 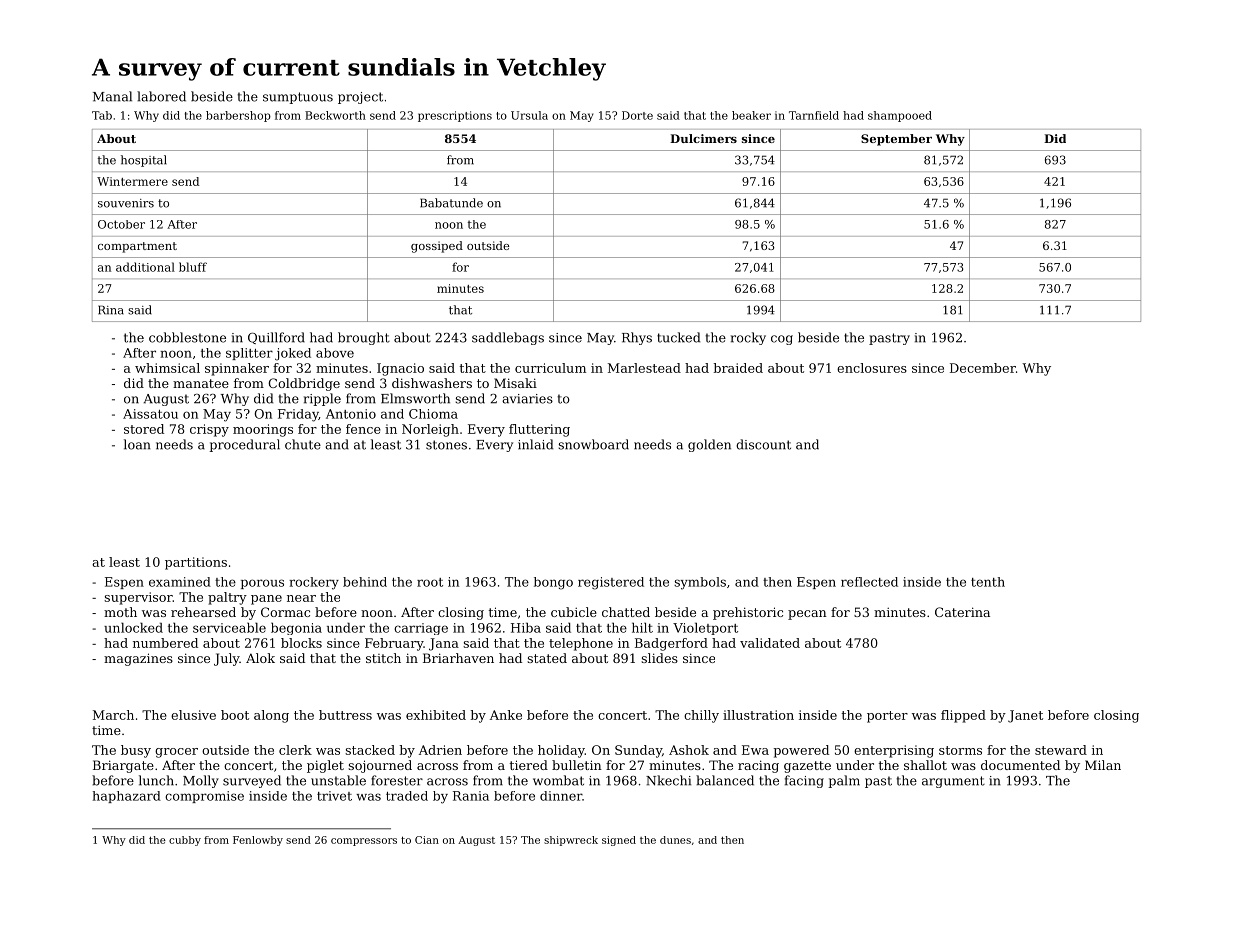 What do you see at coordinates (700, 583) in the screenshot?
I see `symbols` at bounding box center [700, 583].
